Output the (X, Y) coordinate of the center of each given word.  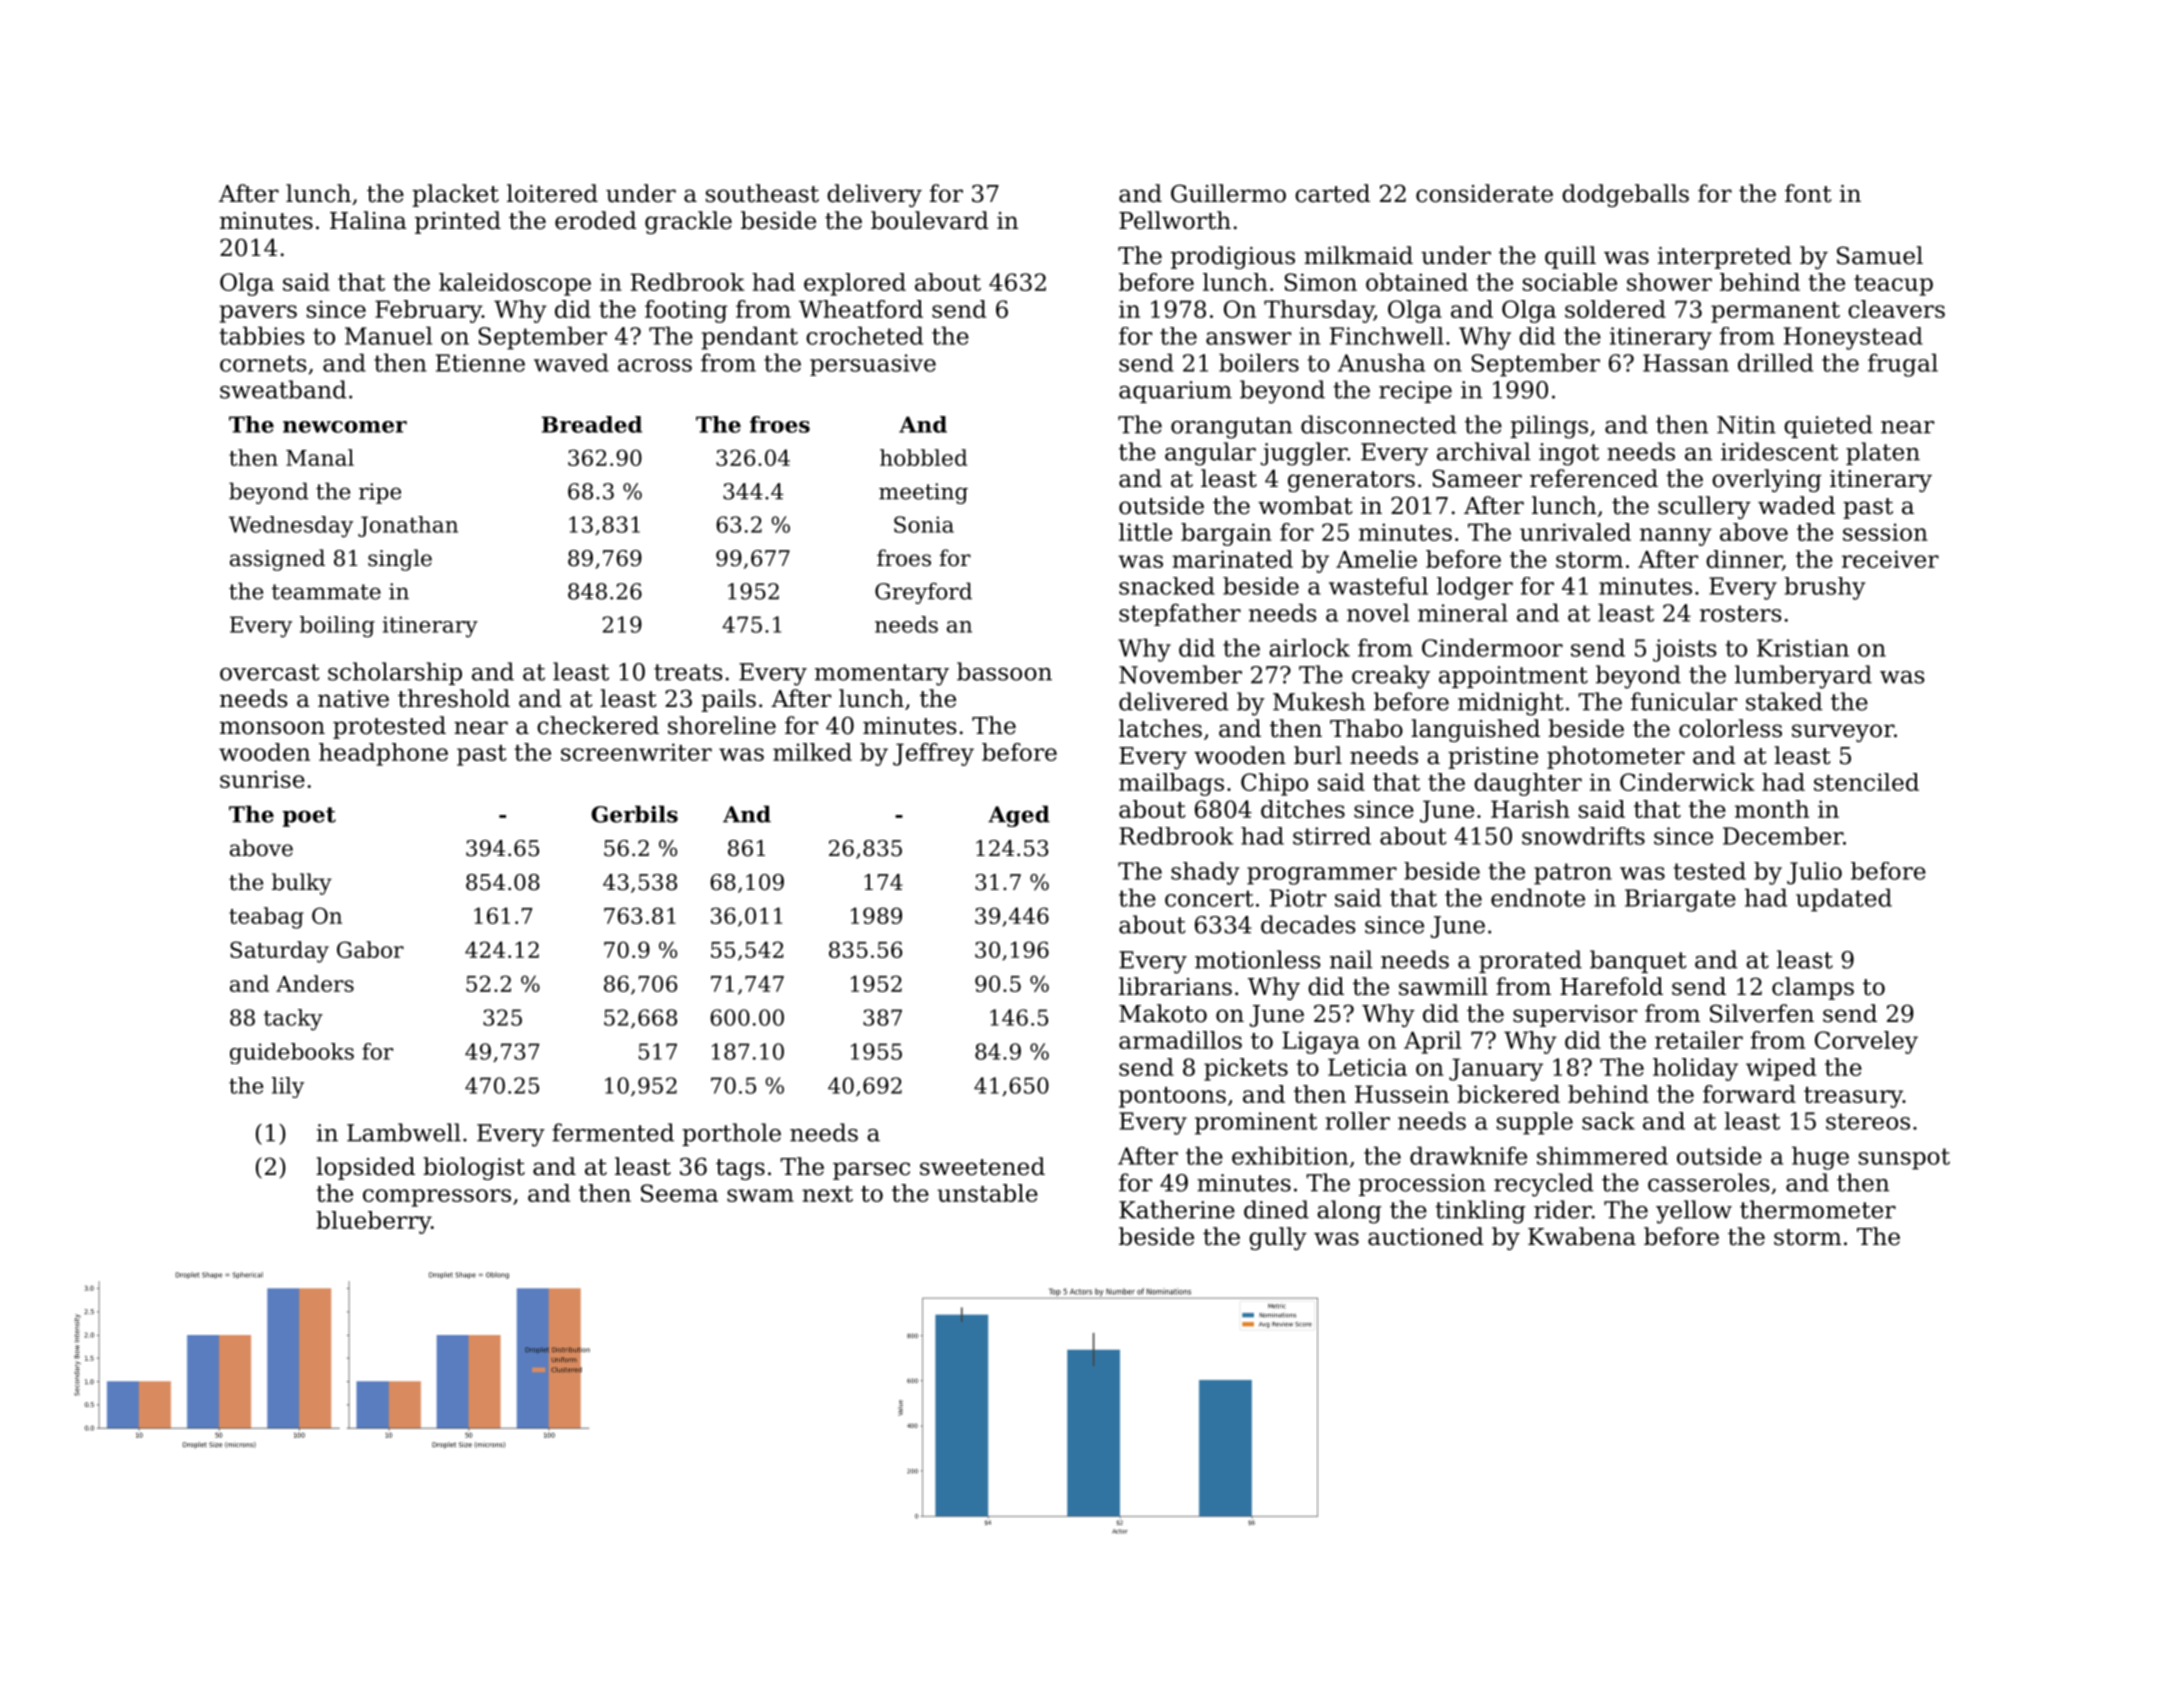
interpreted (1725, 257)
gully (1278, 1238)
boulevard (930, 220)
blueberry (373, 1222)
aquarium (1175, 392)
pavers (258, 314)
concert (1209, 898)
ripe (380, 493)
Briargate (1680, 900)
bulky (302, 884)
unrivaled (1575, 532)
